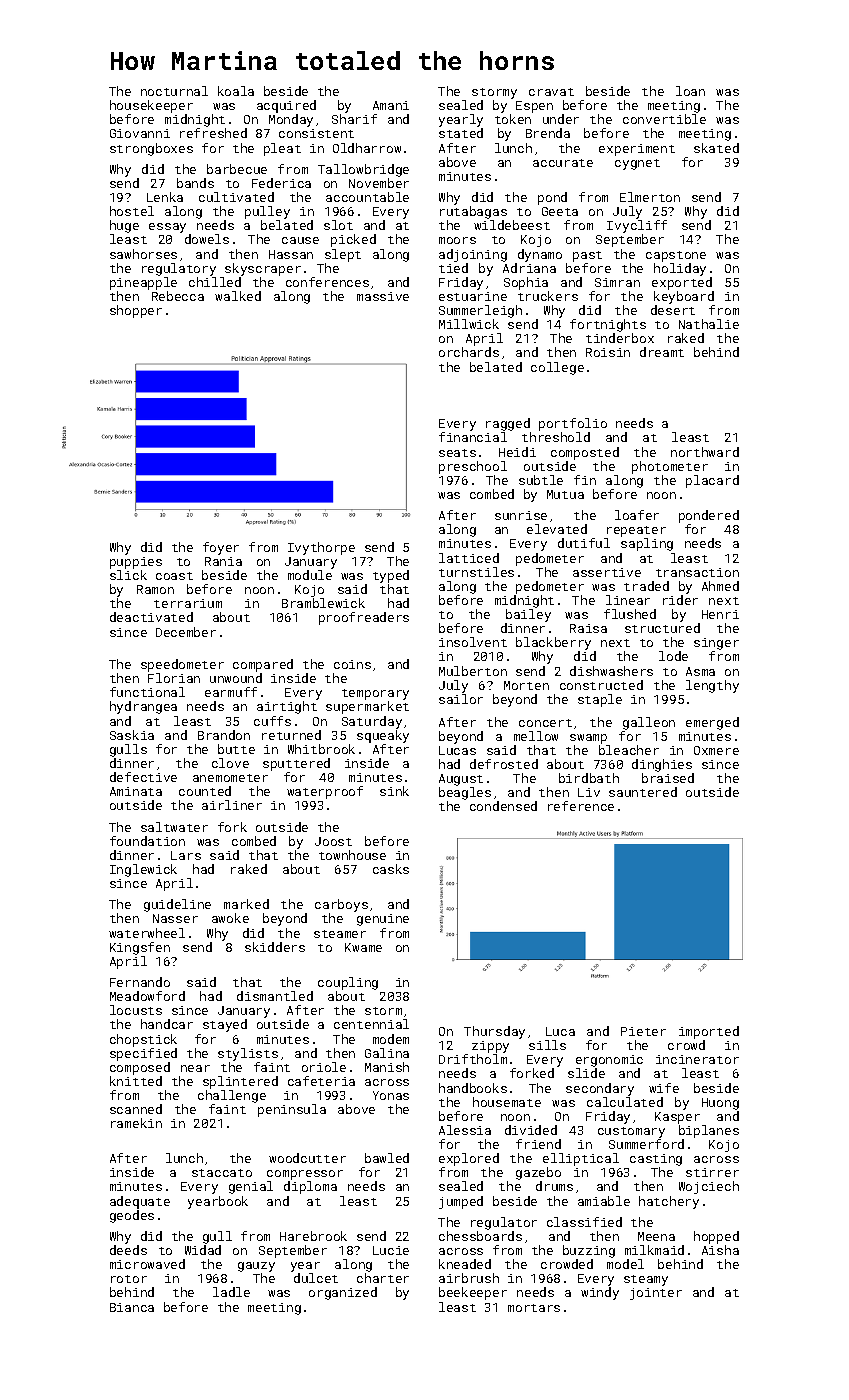 The width and height of the screenshot is (849, 1400). I want to click on ladle, so click(231, 1292).
